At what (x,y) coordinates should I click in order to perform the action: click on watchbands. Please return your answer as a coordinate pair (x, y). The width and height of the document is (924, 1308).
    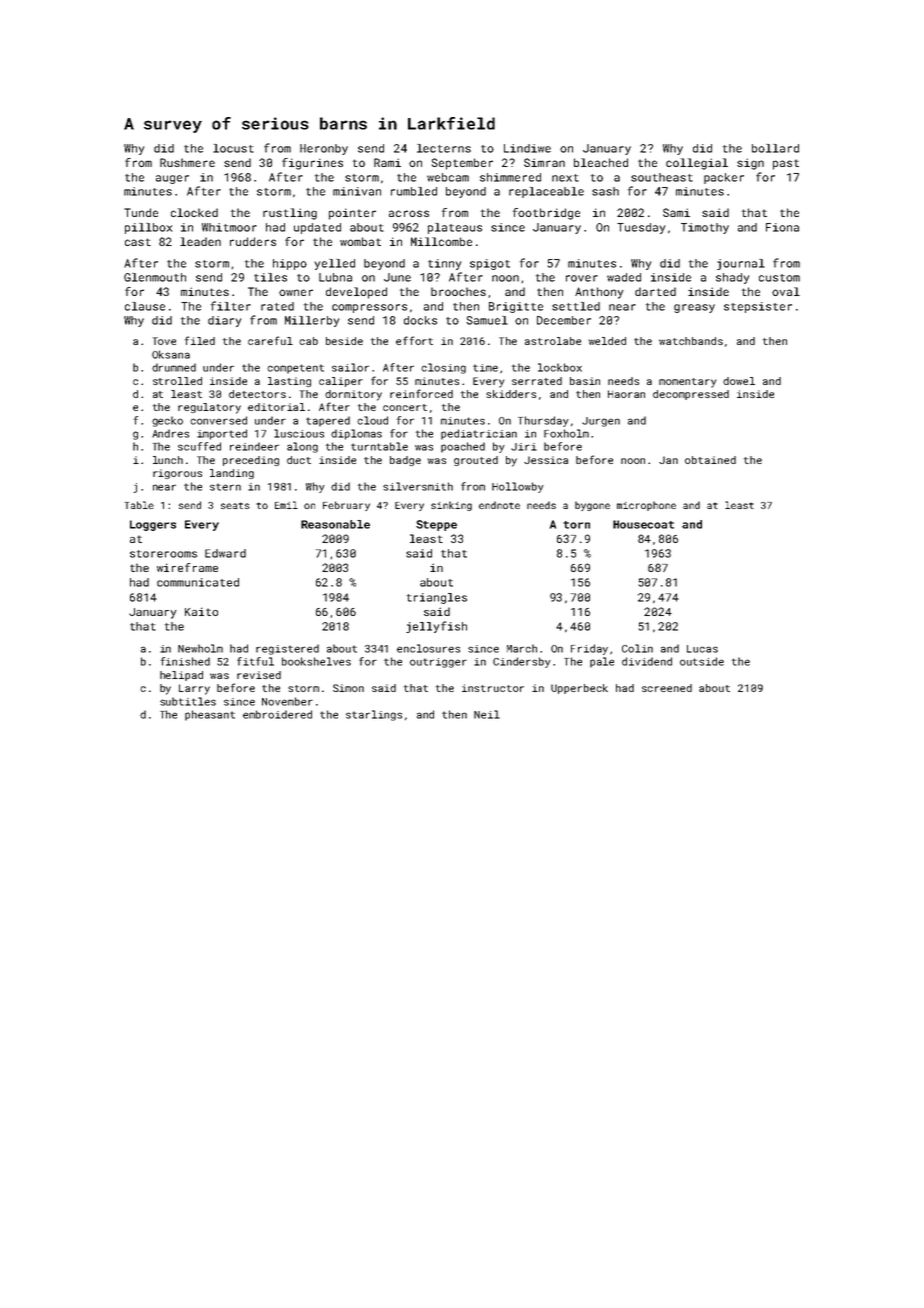
    Looking at the image, I should click on (691, 341).
